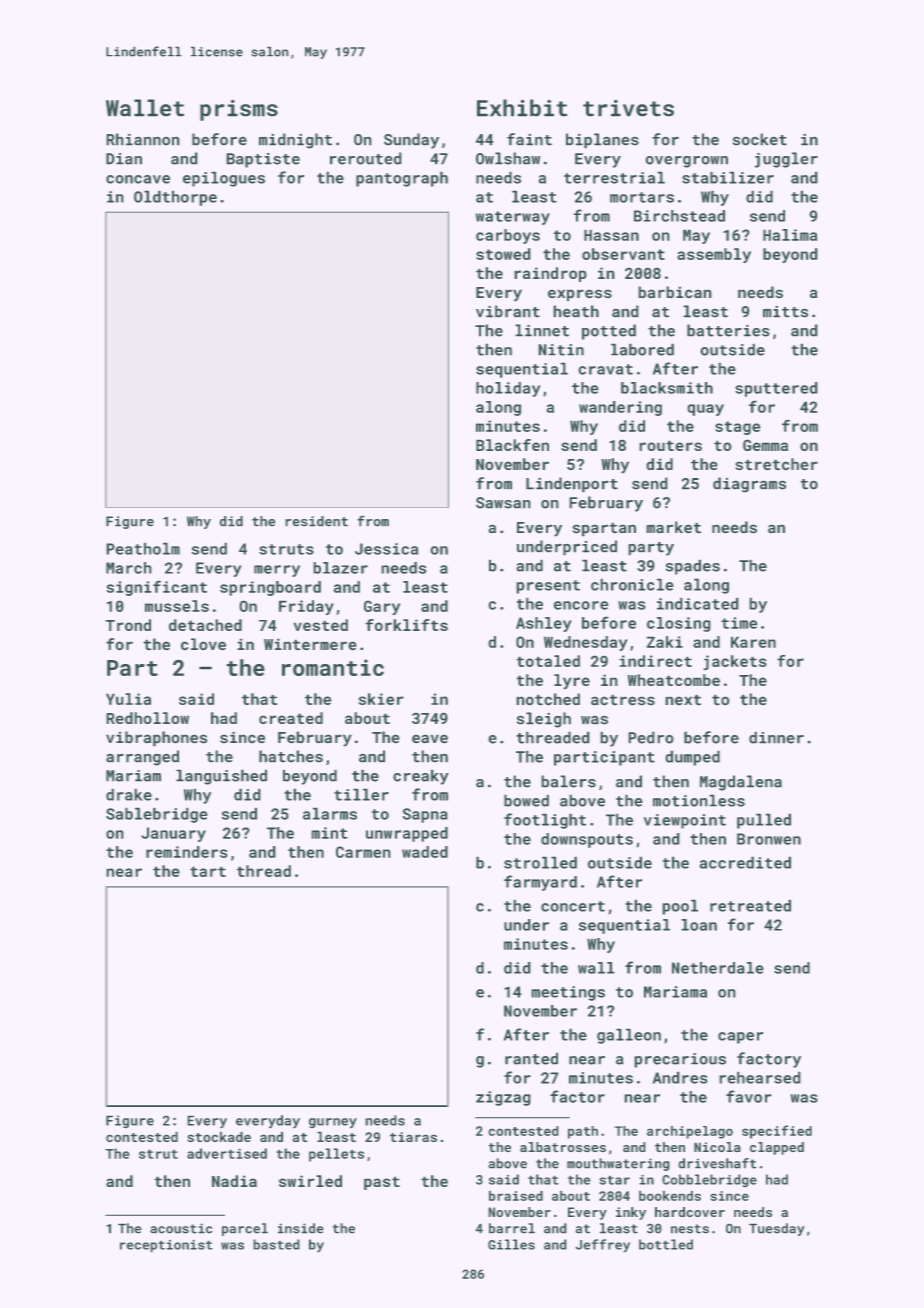  What do you see at coordinates (503, 503) in the screenshot?
I see `Sawsan` at bounding box center [503, 503].
